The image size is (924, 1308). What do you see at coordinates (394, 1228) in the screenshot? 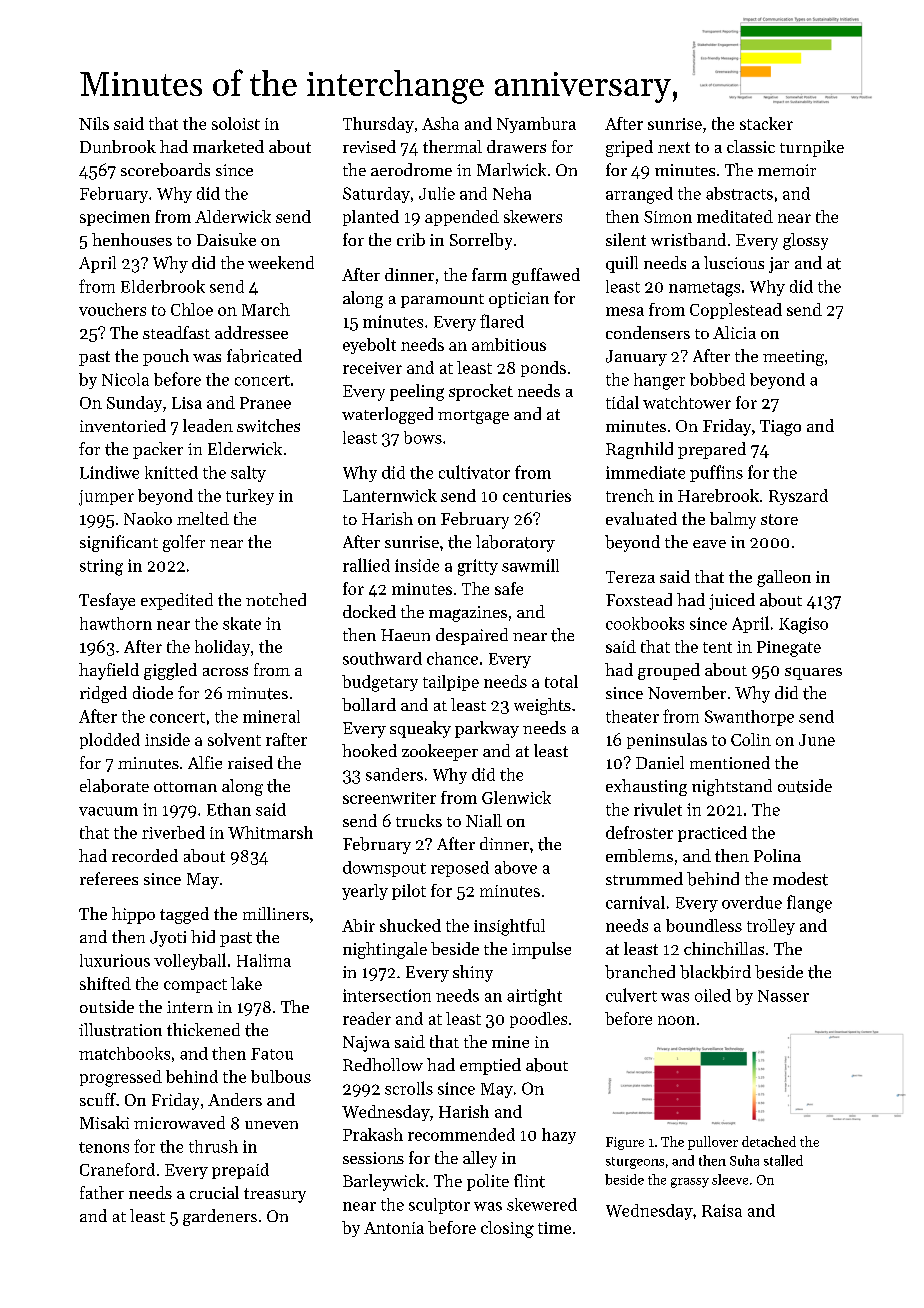
I see `Antonia` at bounding box center [394, 1228].
